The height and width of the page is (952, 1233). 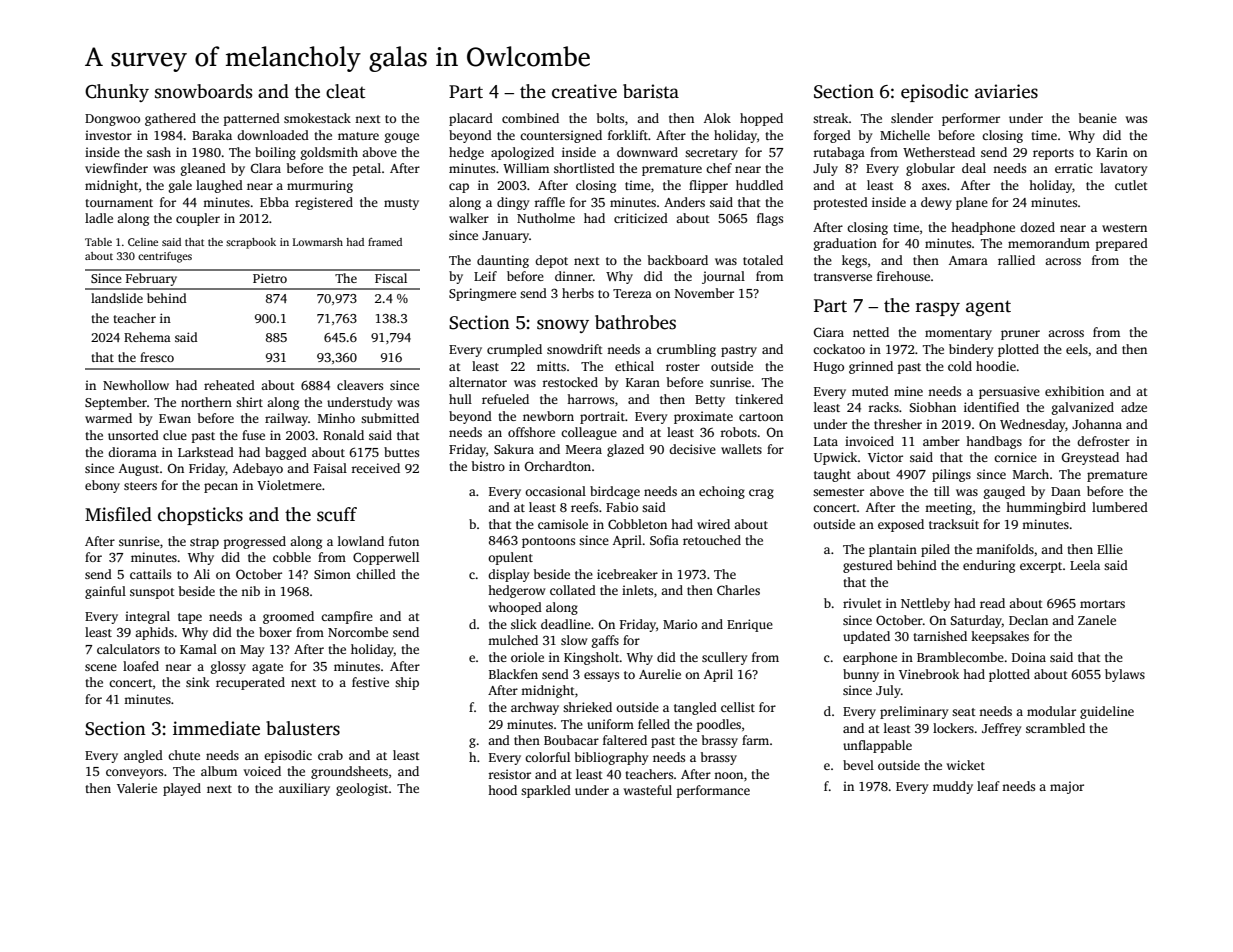 What do you see at coordinates (530, 118) in the page?
I see `combined` at bounding box center [530, 118].
